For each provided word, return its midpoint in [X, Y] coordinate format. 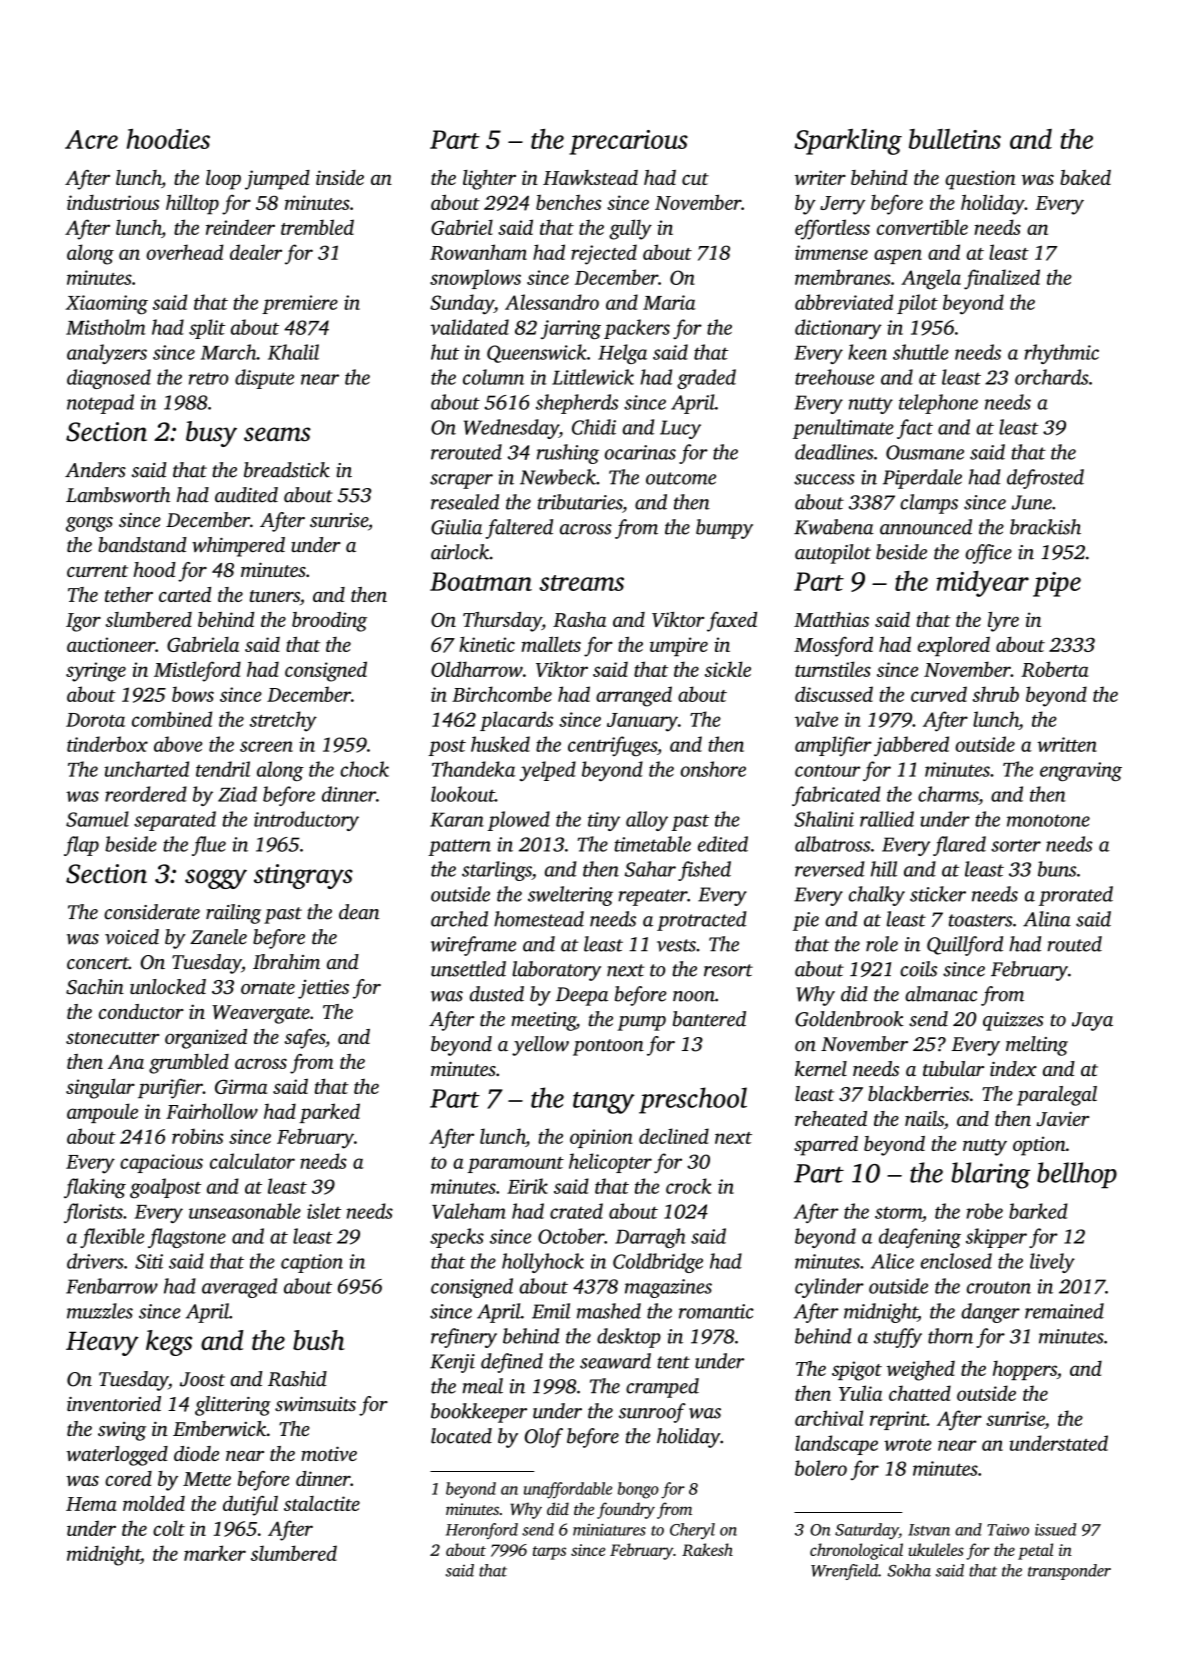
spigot [857, 1371]
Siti [149, 1261]
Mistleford [197, 671]
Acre [91, 139]
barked [1038, 1211]
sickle [728, 669]
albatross [832, 844]
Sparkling [848, 142]
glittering [233, 1406]
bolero [821, 1468]
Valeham [469, 1211]
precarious [628, 142]
